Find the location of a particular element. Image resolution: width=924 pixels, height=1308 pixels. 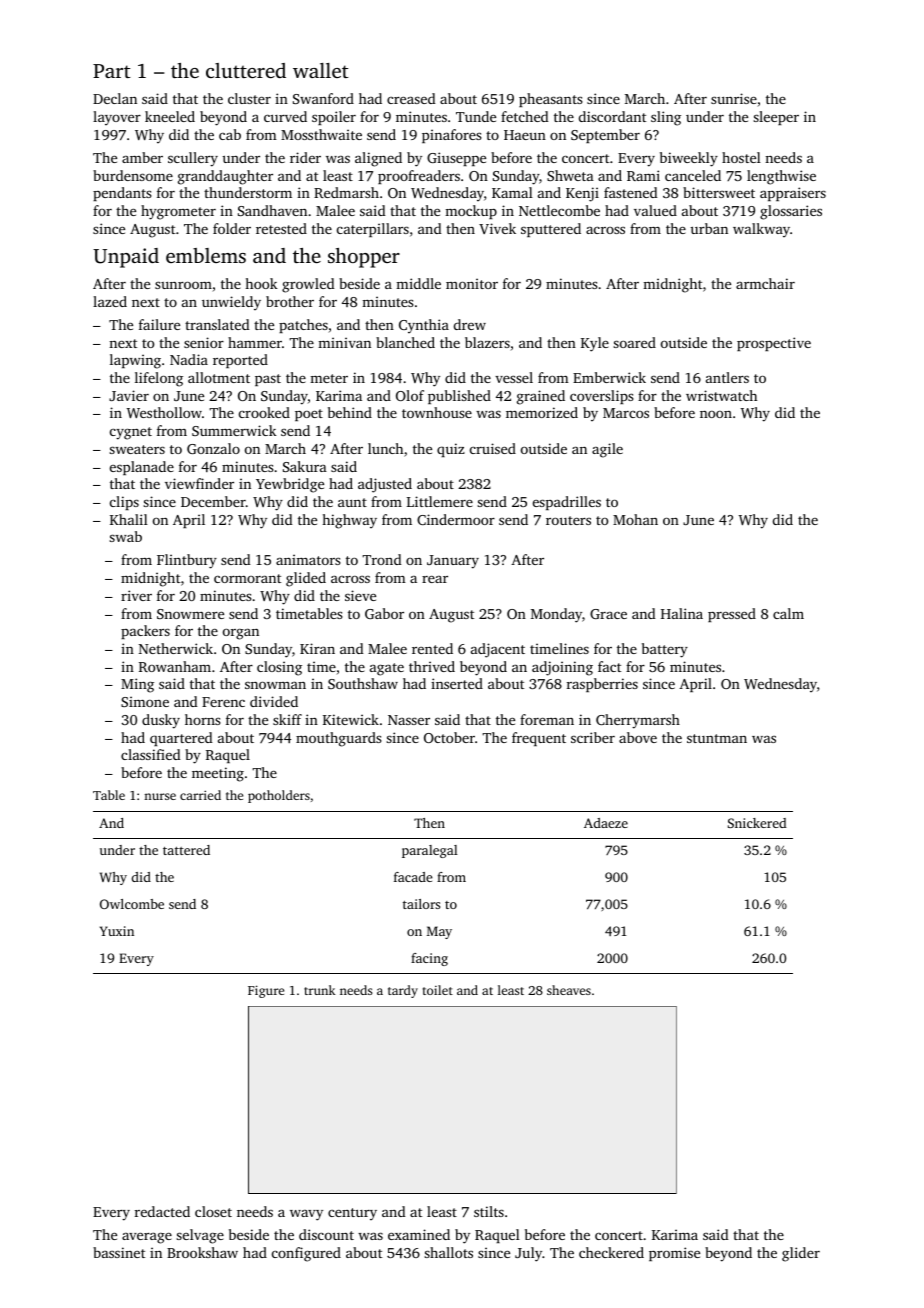

examined is located at coordinates (419, 1234).
